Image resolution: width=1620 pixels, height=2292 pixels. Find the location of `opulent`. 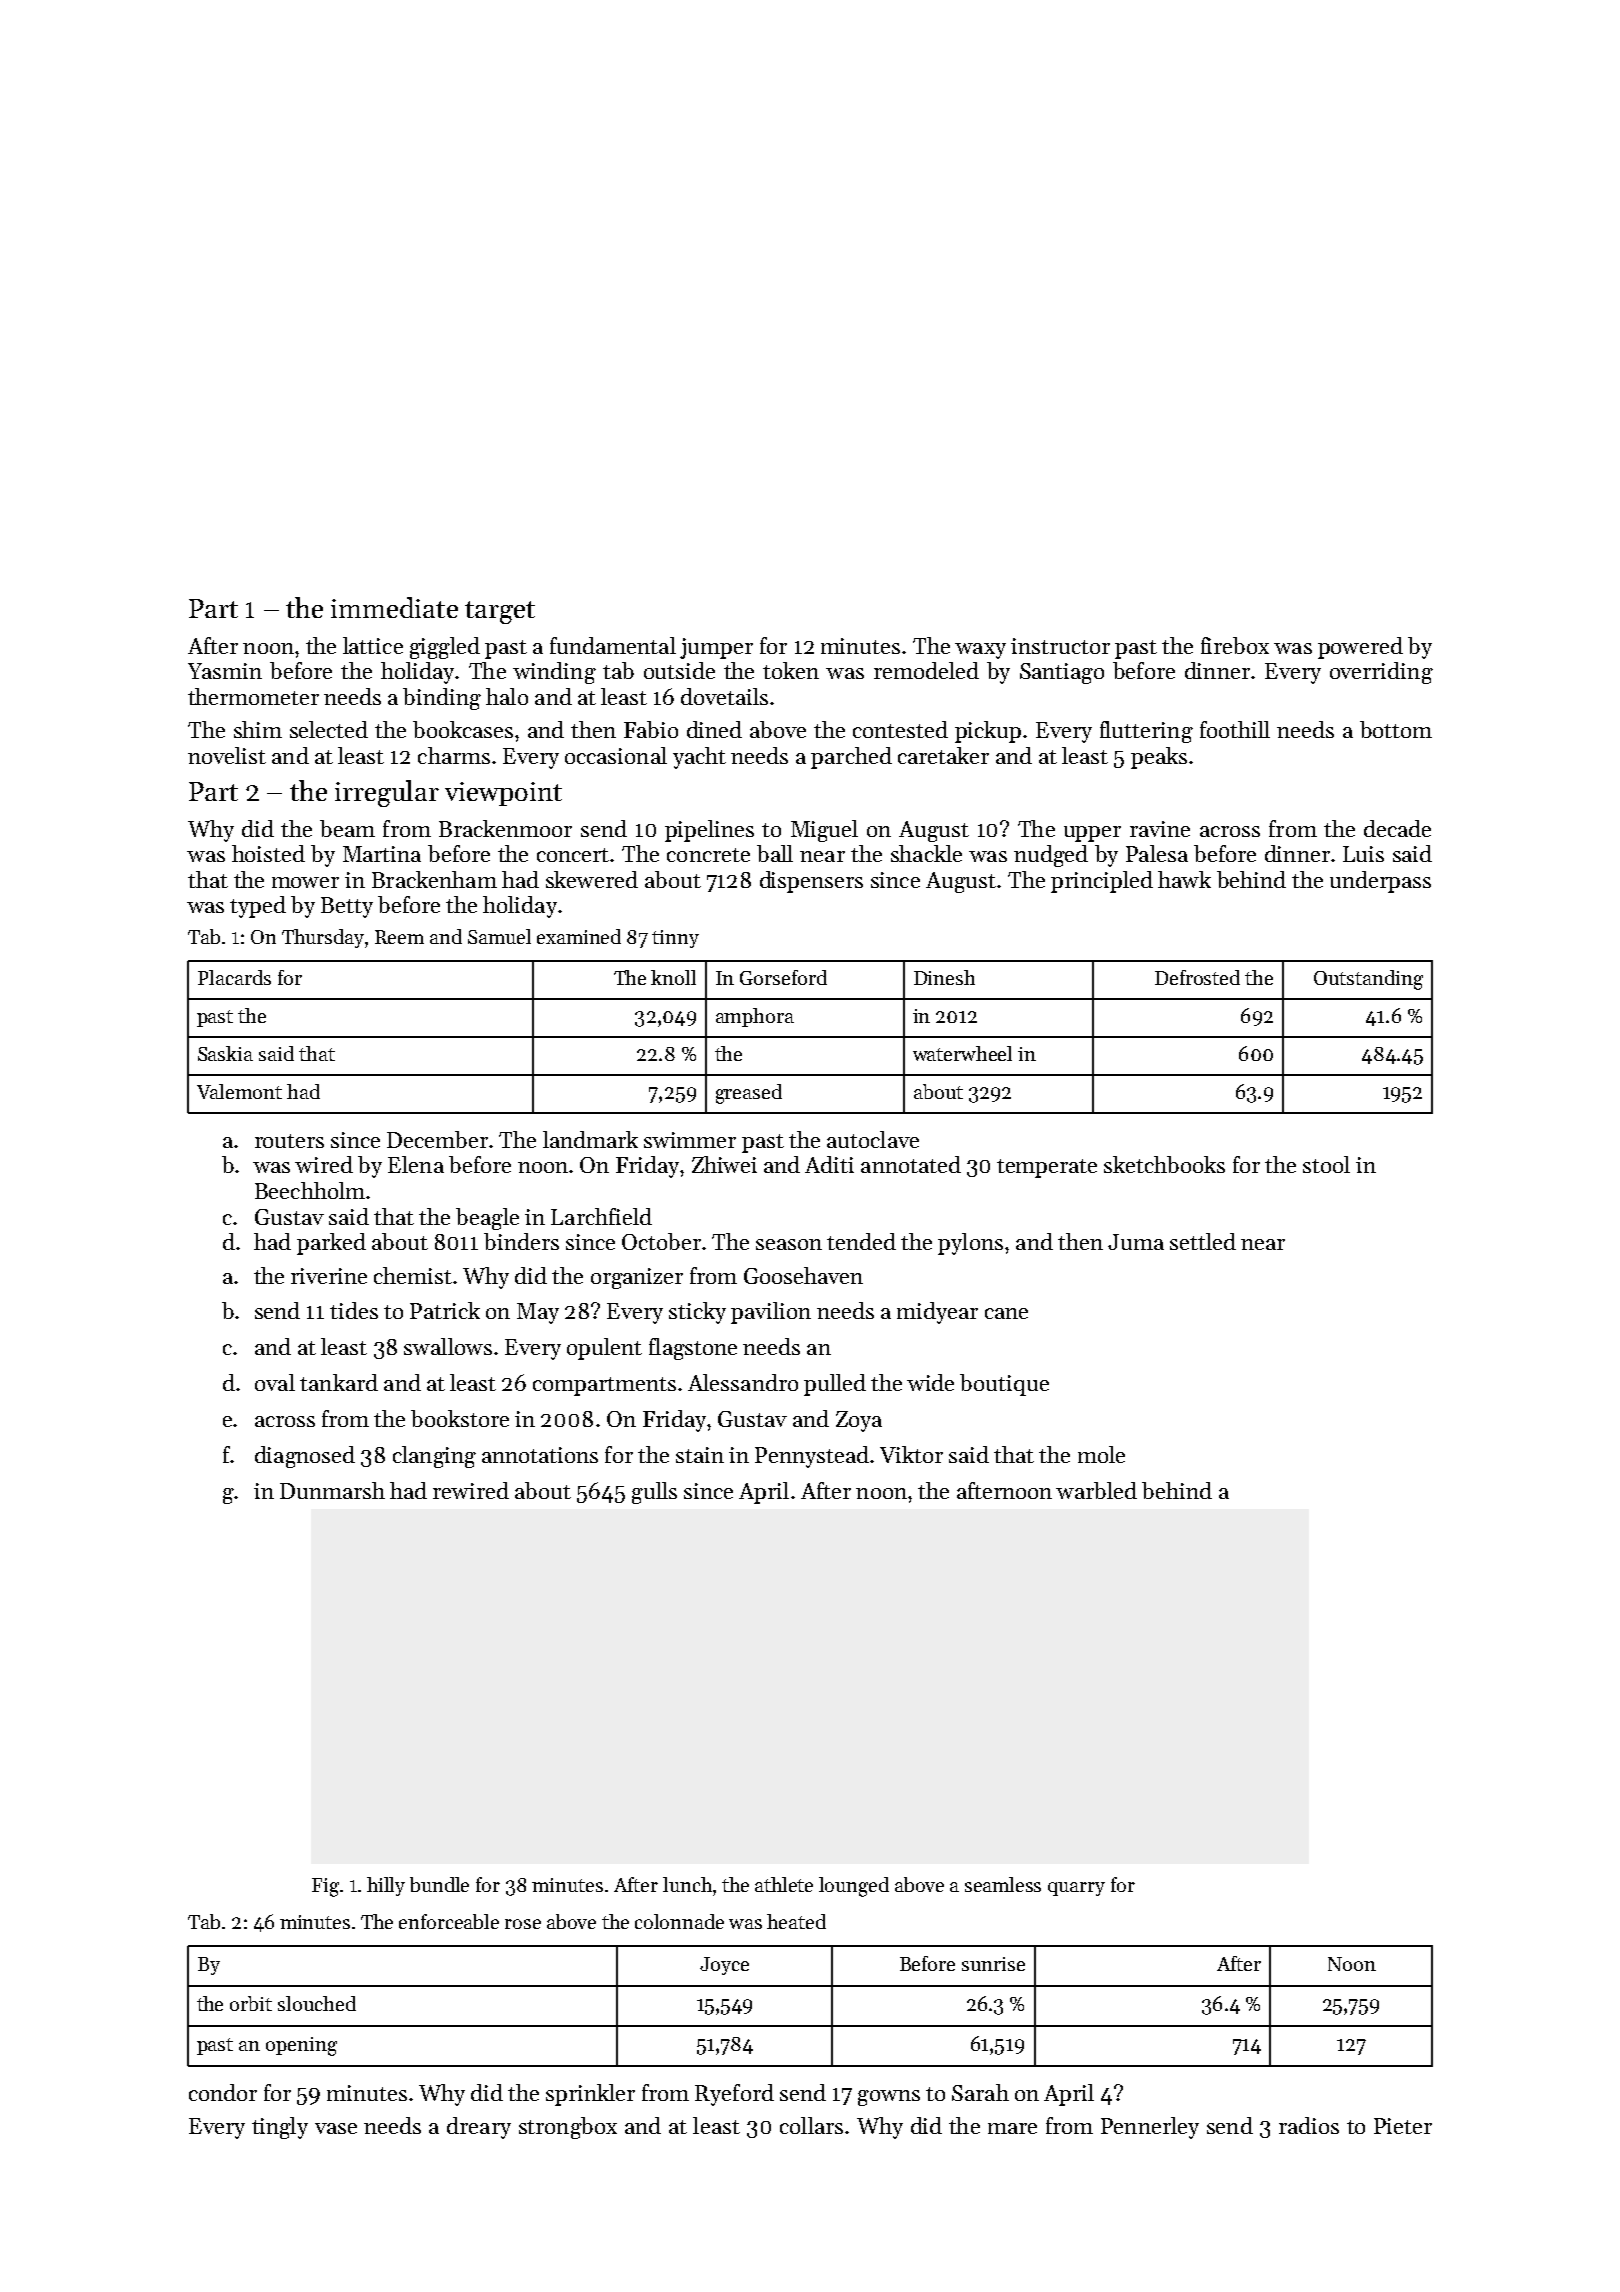

opulent is located at coordinates (604, 1349).
